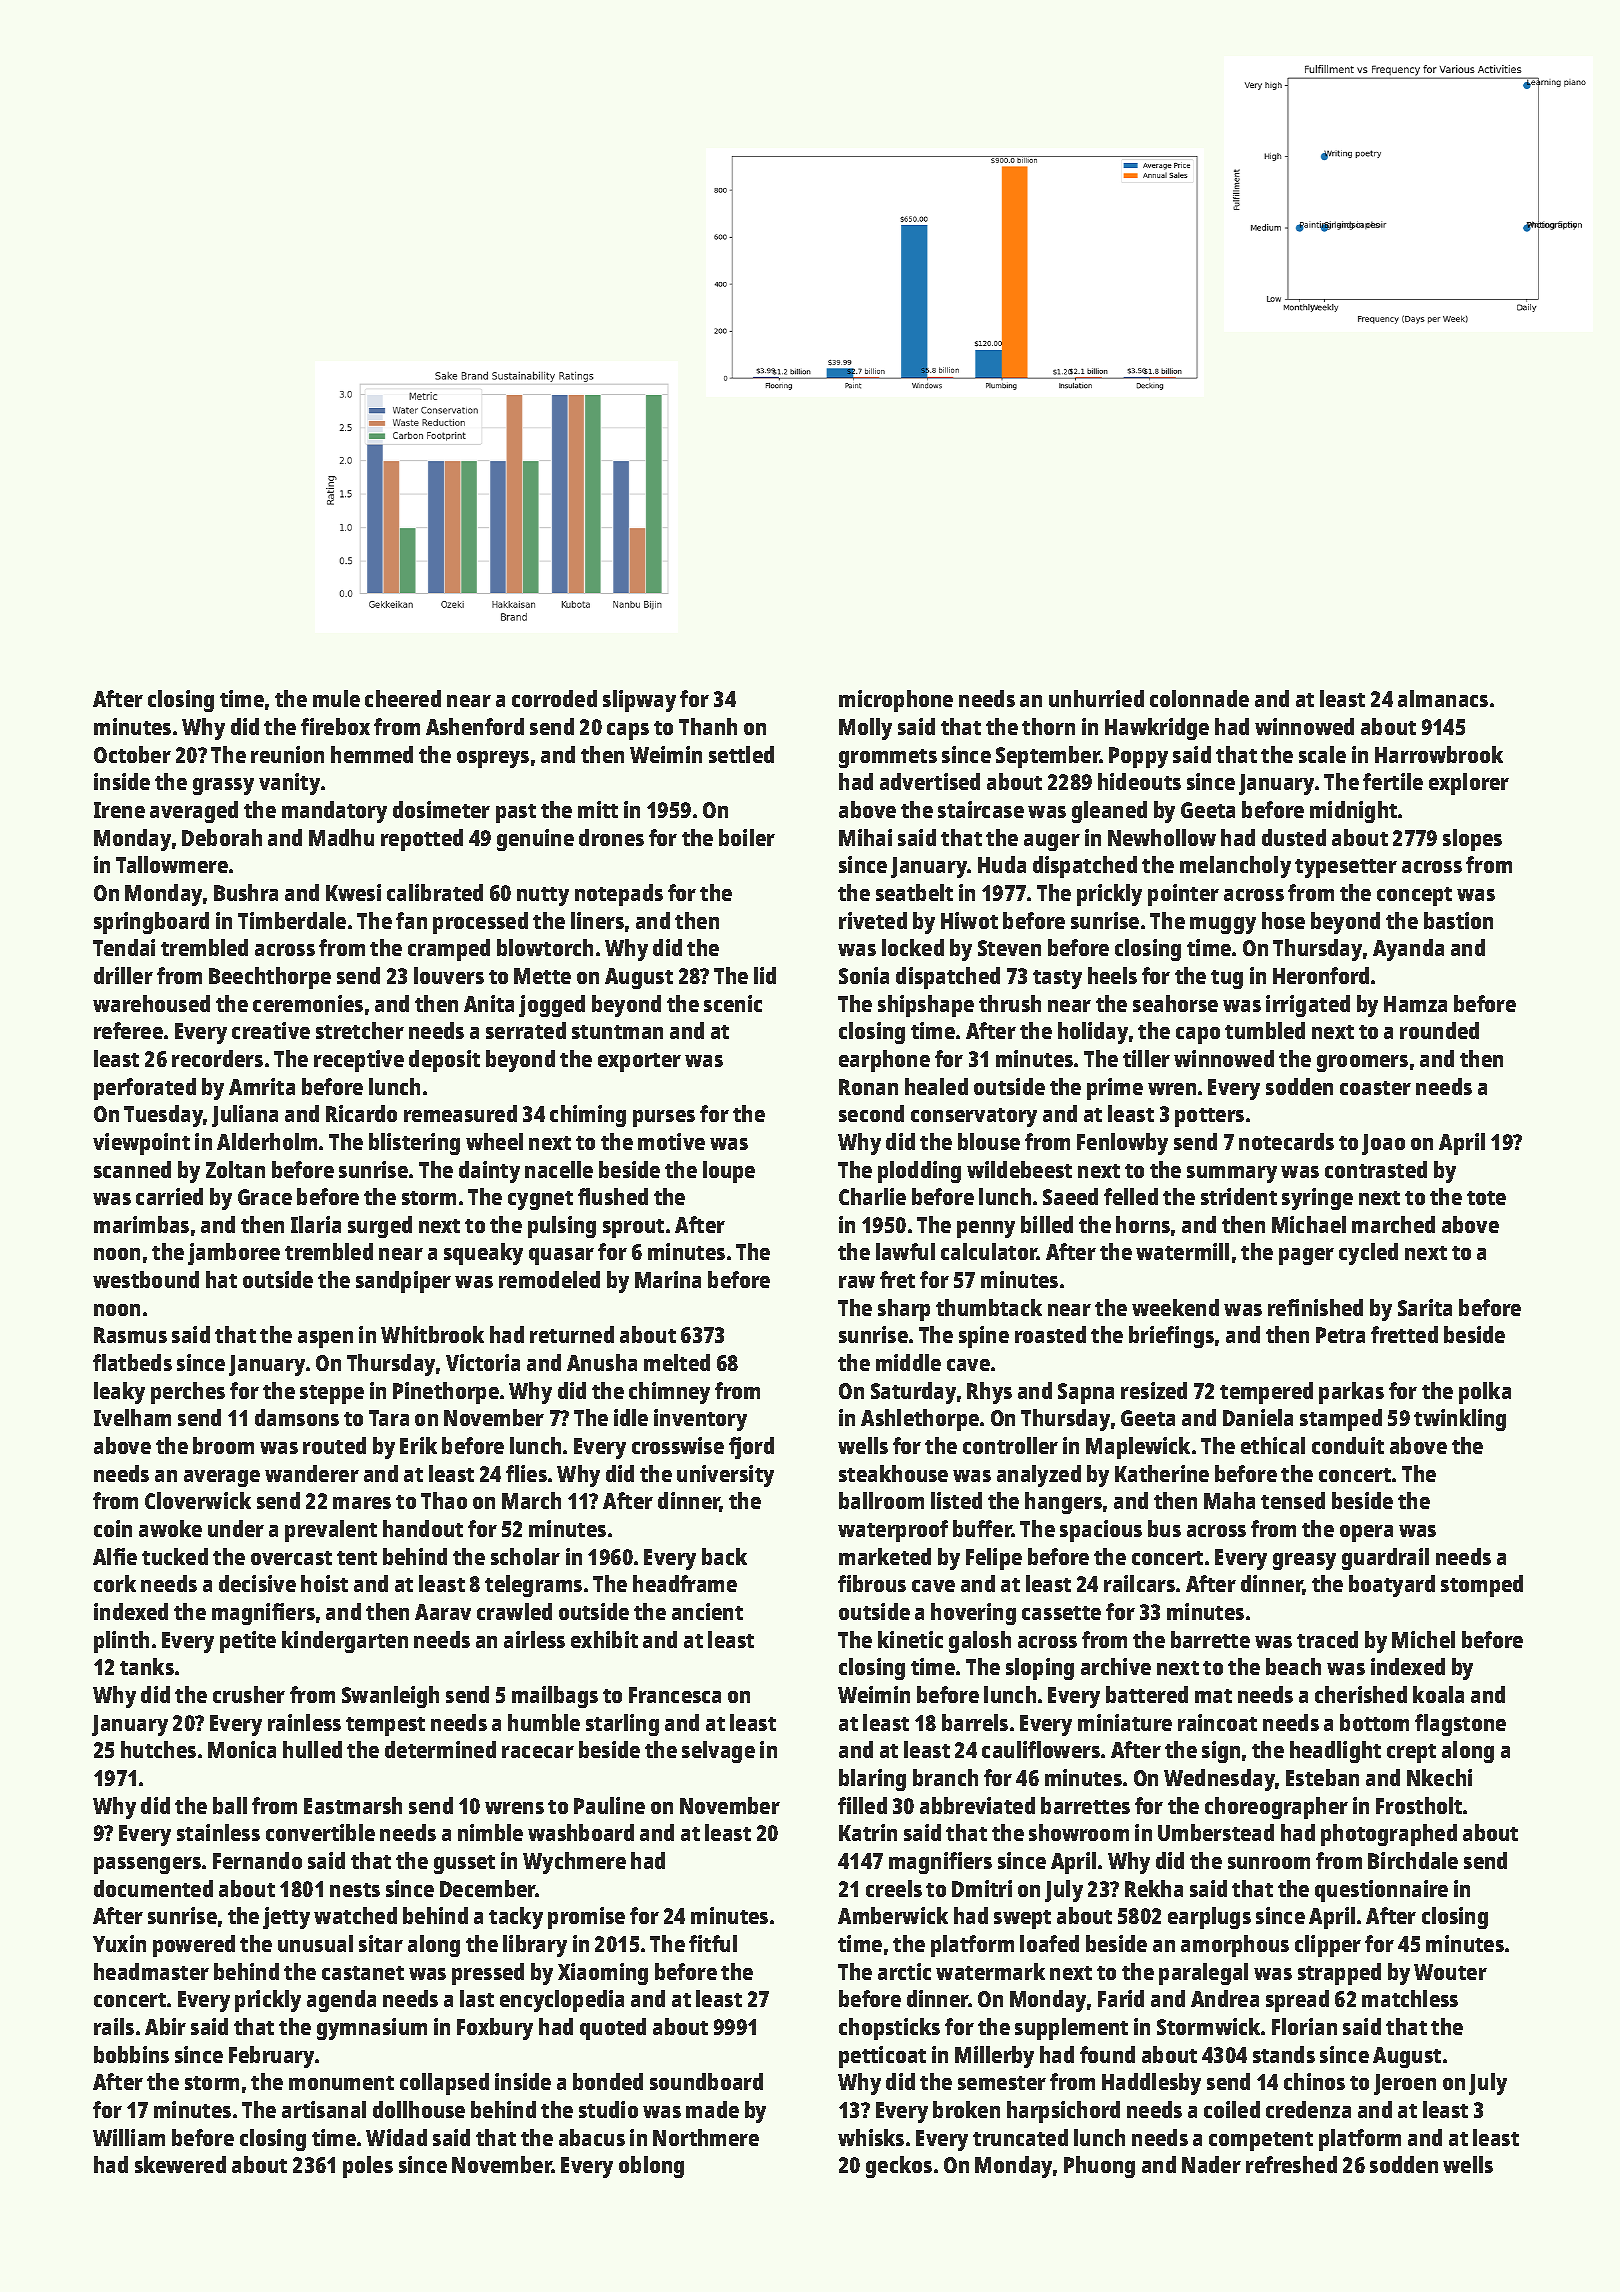 The image size is (1620, 2292). Describe the element at coordinates (872, 1780) in the screenshot. I see `blaring` at that location.
